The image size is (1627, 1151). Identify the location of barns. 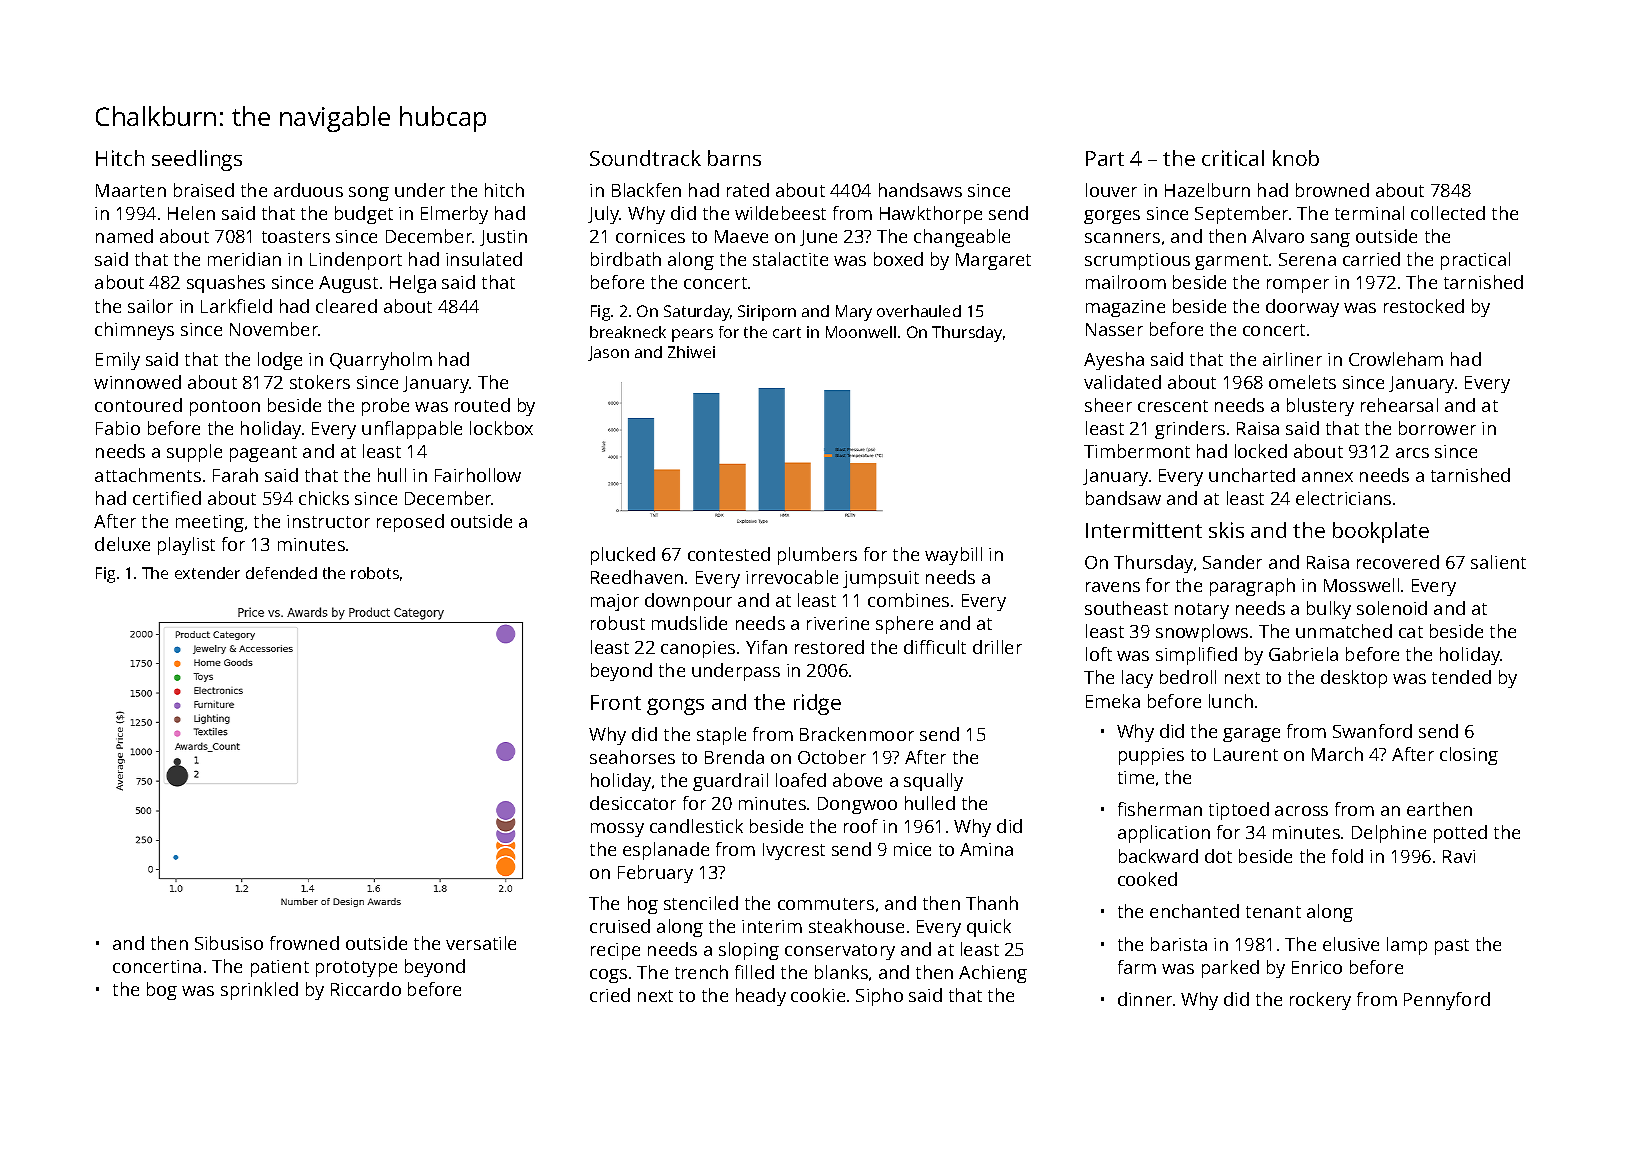
(734, 158).
